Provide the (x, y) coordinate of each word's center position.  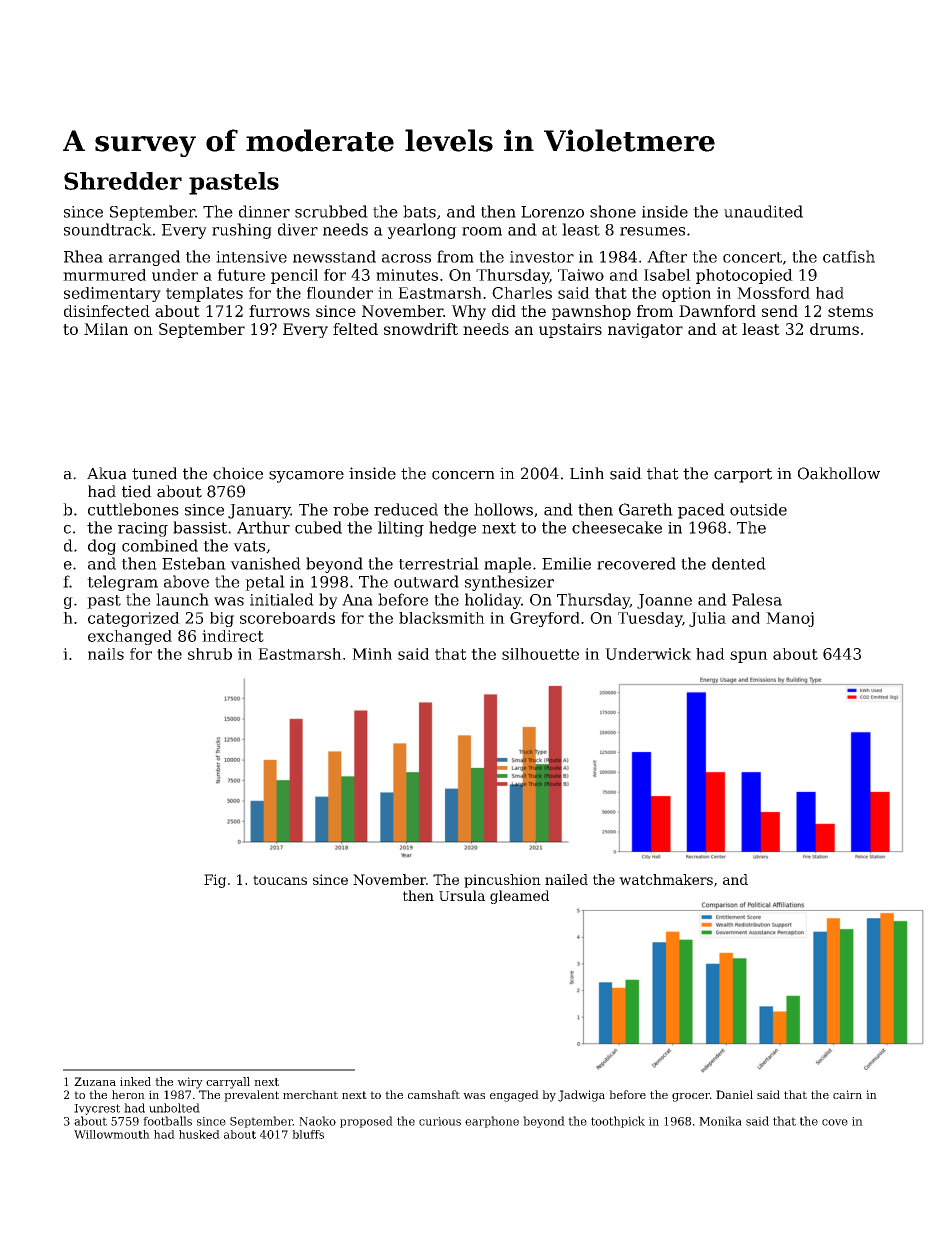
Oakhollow (839, 473)
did (504, 311)
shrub (210, 654)
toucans (280, 880)
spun (749, 657)
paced (701, 511)
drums (834, 329)
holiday (493, 601)
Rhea (83, 256)
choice (238, 473)
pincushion (502, 881)
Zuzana (95, 1081)
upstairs (570, 330)
